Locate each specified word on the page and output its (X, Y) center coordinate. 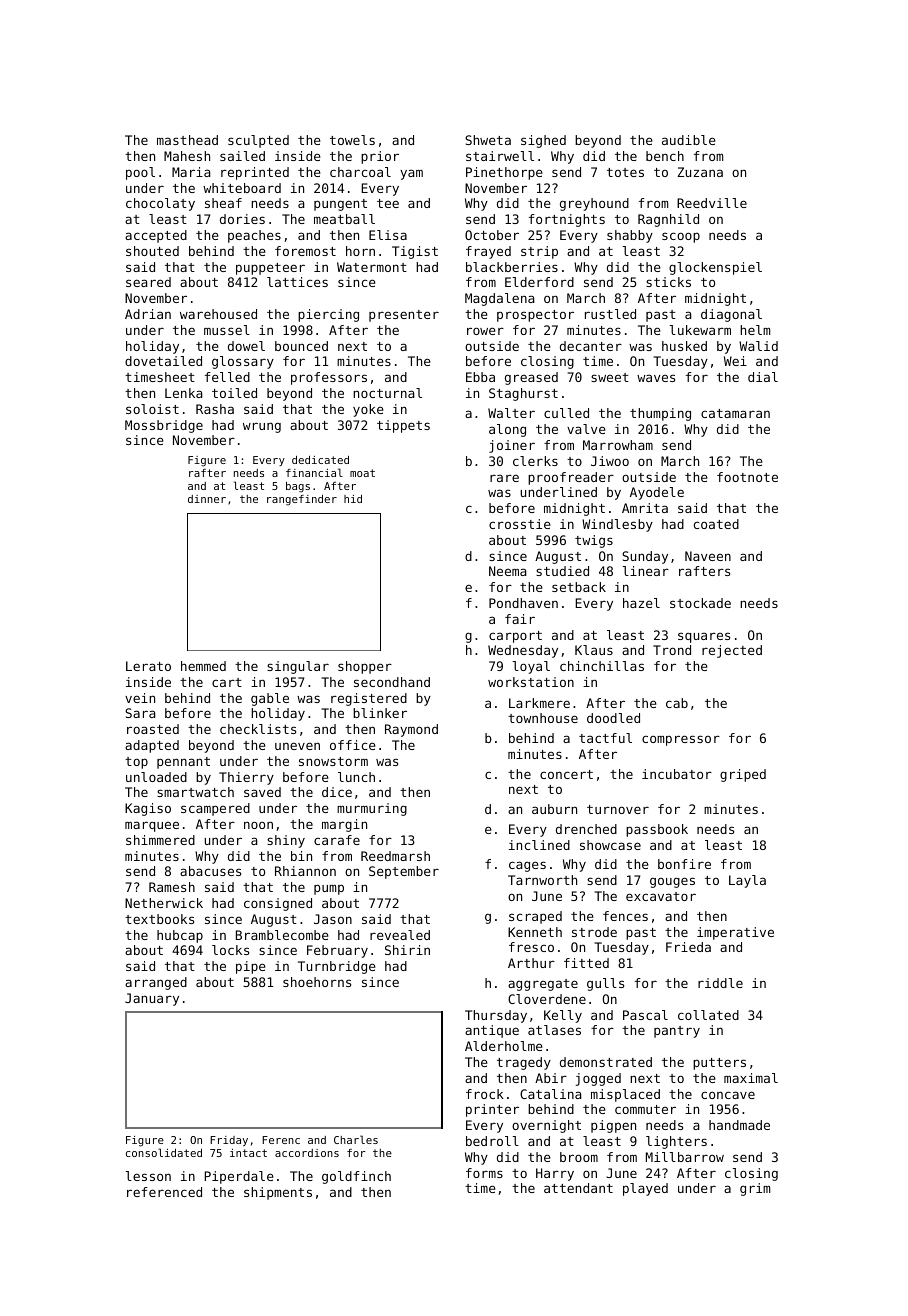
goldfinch (356, 1177)
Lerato (148, 666)
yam (411, 174)
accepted (156, 236)
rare (504, 478)
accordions (307, 1153)
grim (755, 1189)
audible (689, 140)
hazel (641, 603)
